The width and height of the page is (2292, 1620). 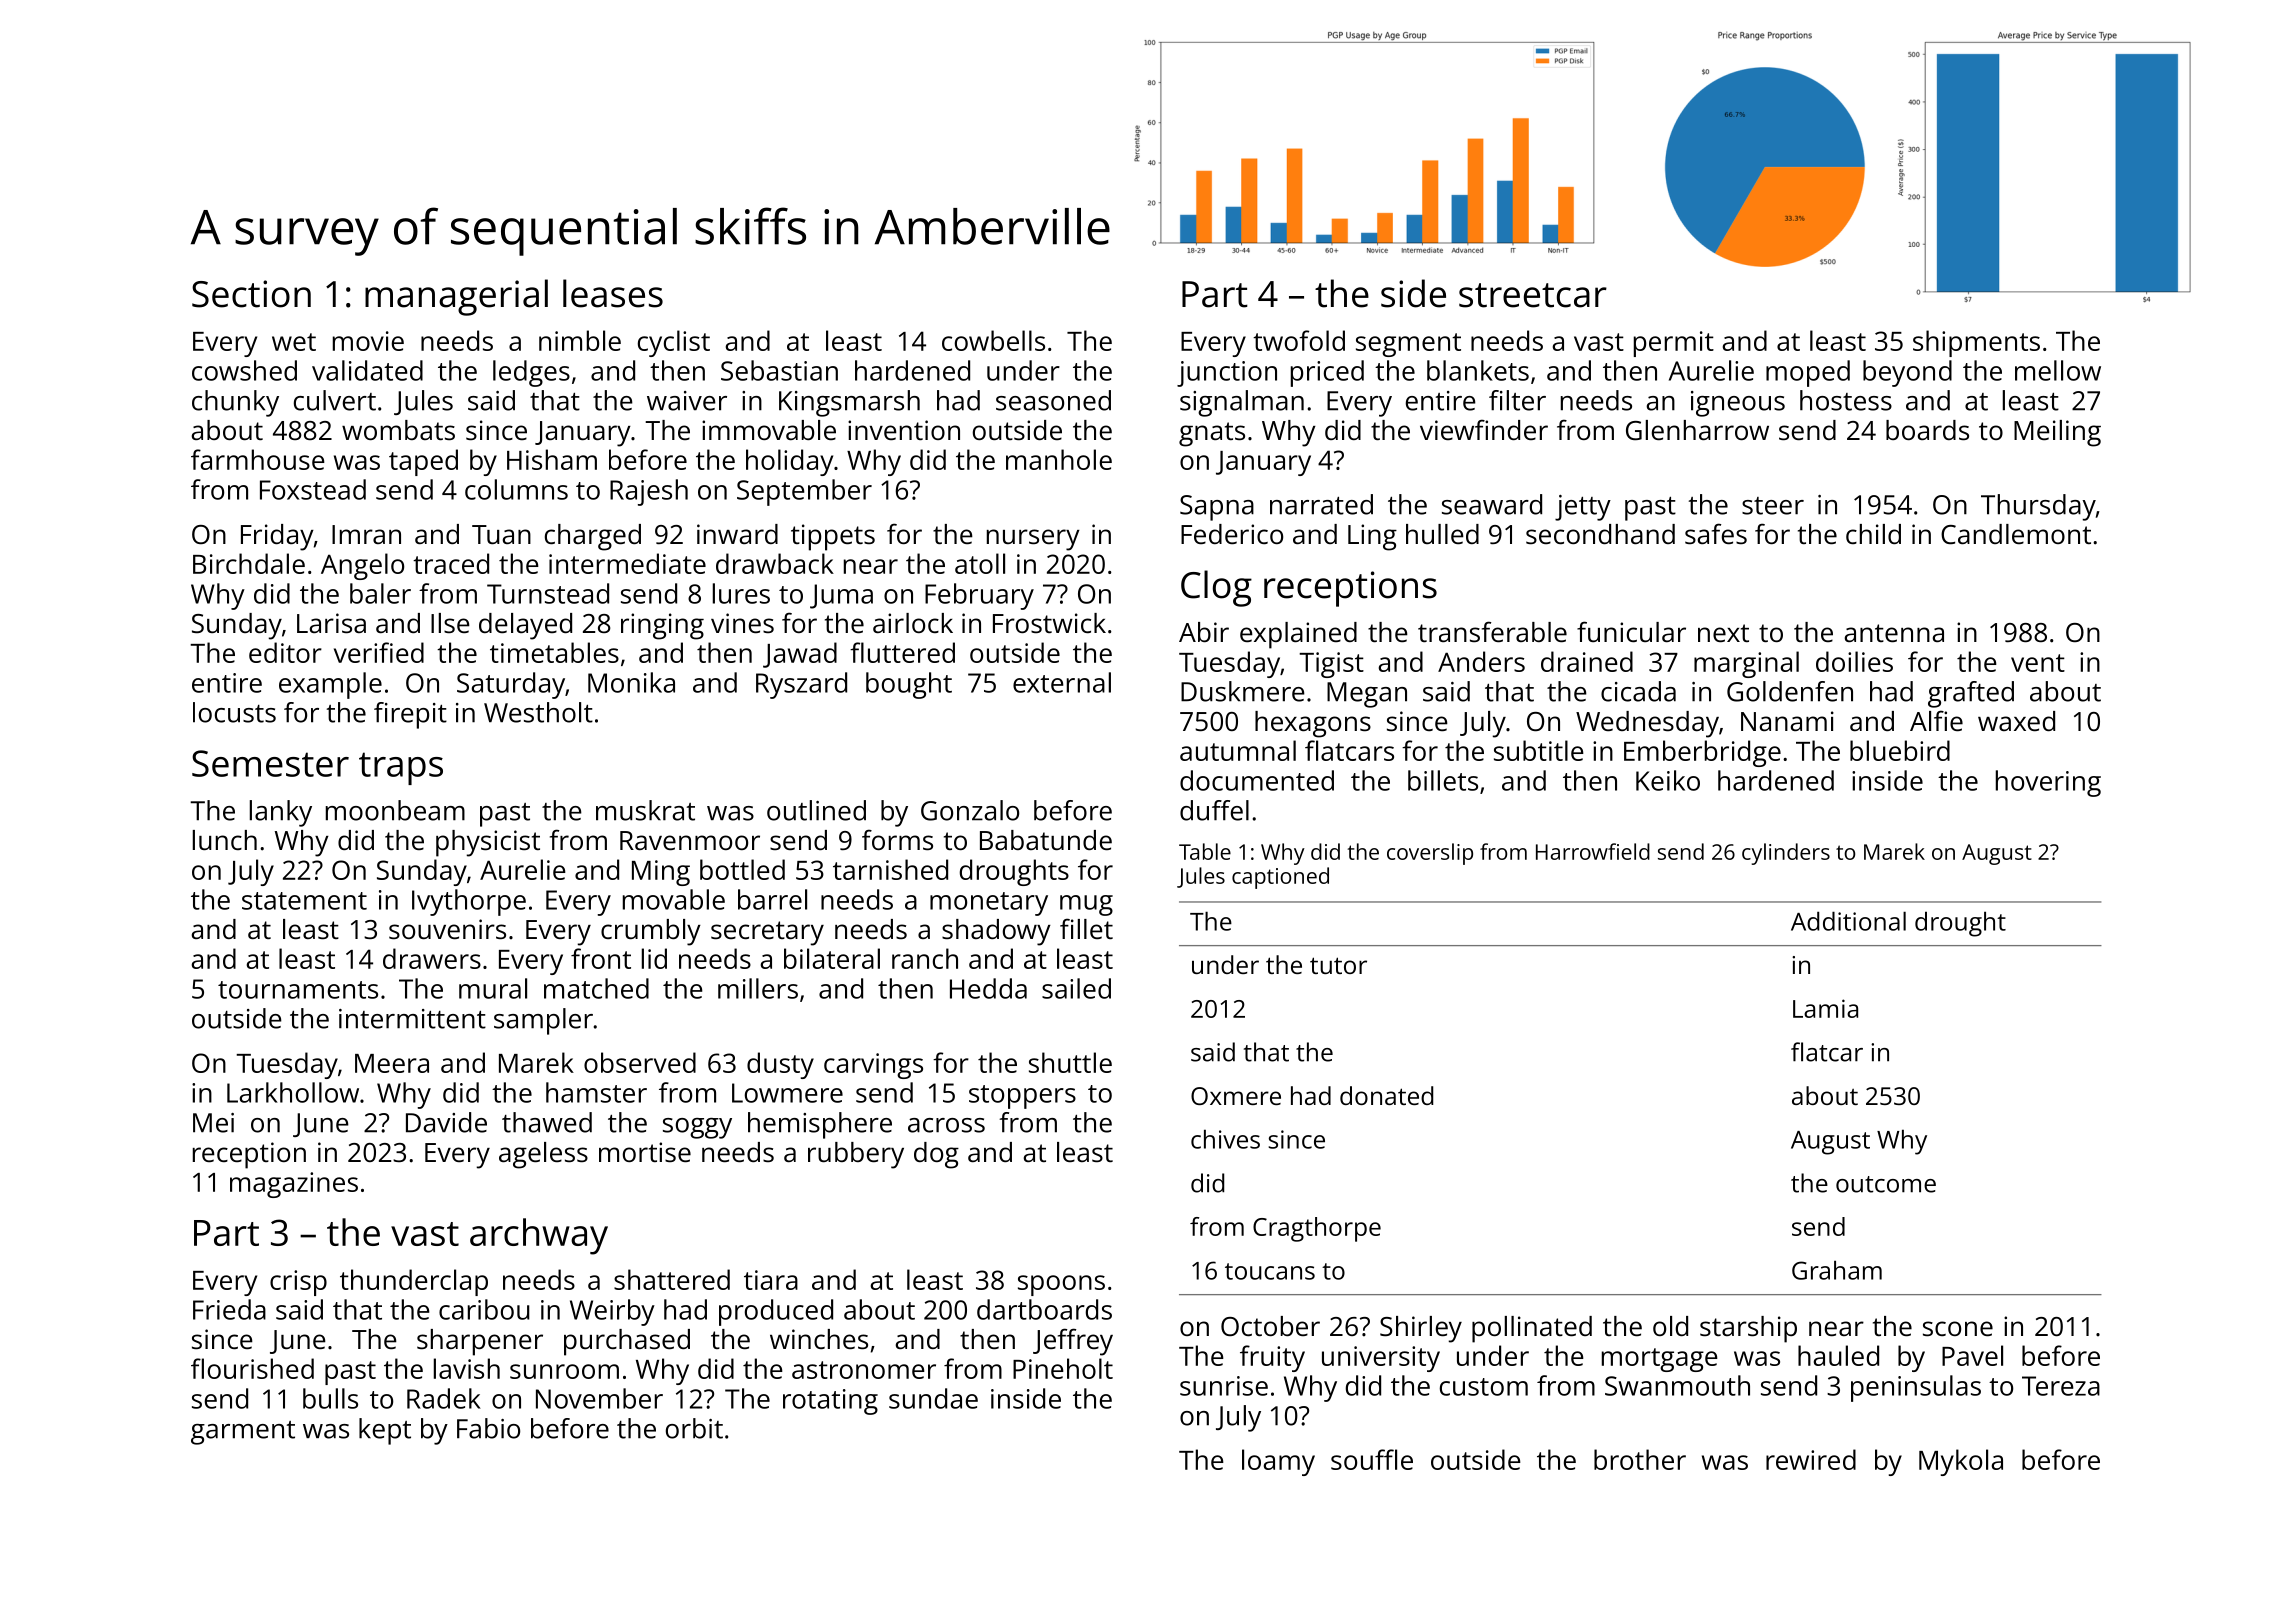 I want to click on Ravenmoor, so click(x=690, y=841).
